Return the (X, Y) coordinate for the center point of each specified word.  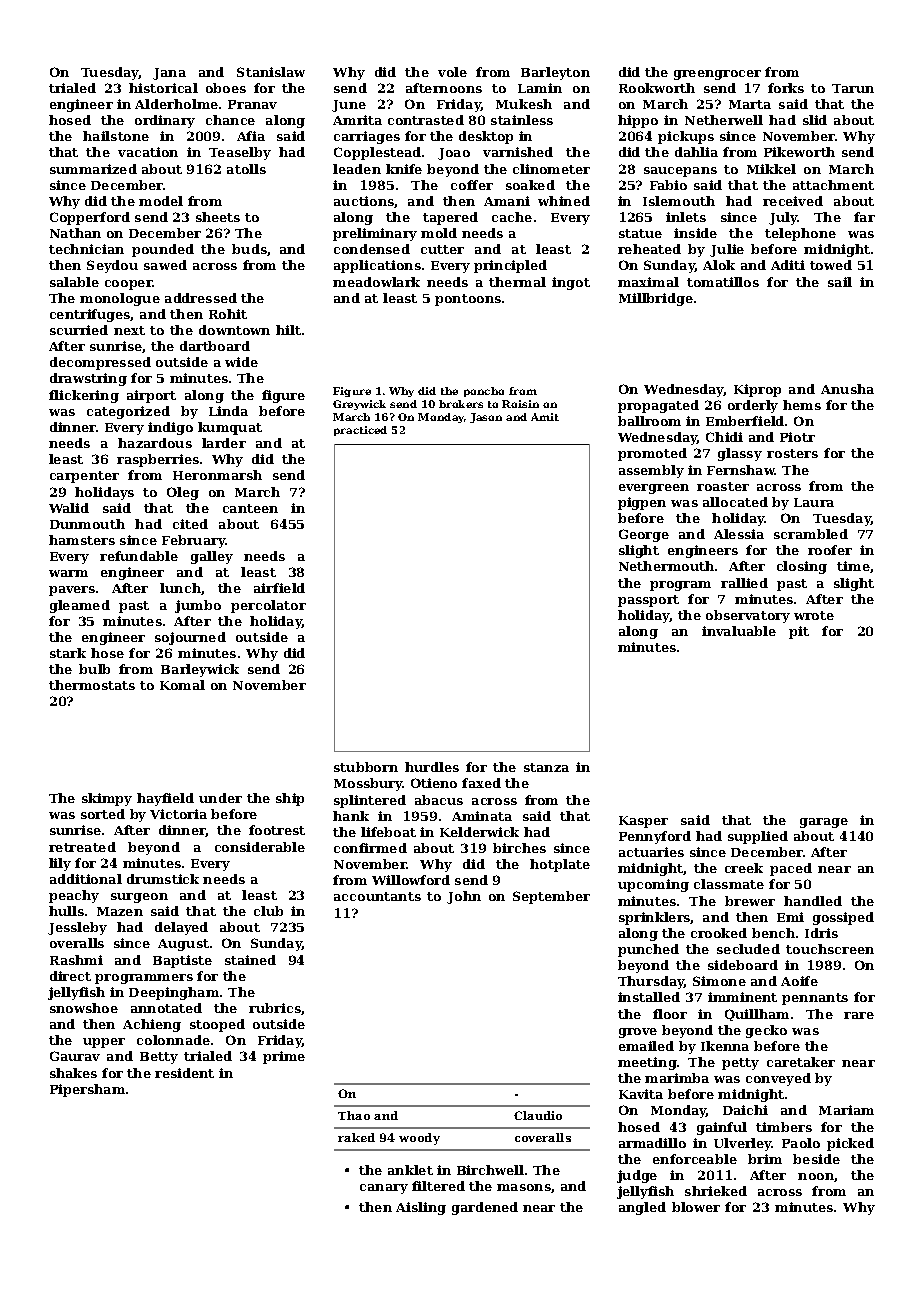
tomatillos (723, 282)
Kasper (643, 822)
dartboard (215, 346)
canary (384, 1189)
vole (452, 72)
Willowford (411, 880)
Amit (545, 417)
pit (799, 632)
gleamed (80, 606)
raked (356, 1137)
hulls (66, 911)
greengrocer (717, 75)
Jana (169, 74)
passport (648, 601)
